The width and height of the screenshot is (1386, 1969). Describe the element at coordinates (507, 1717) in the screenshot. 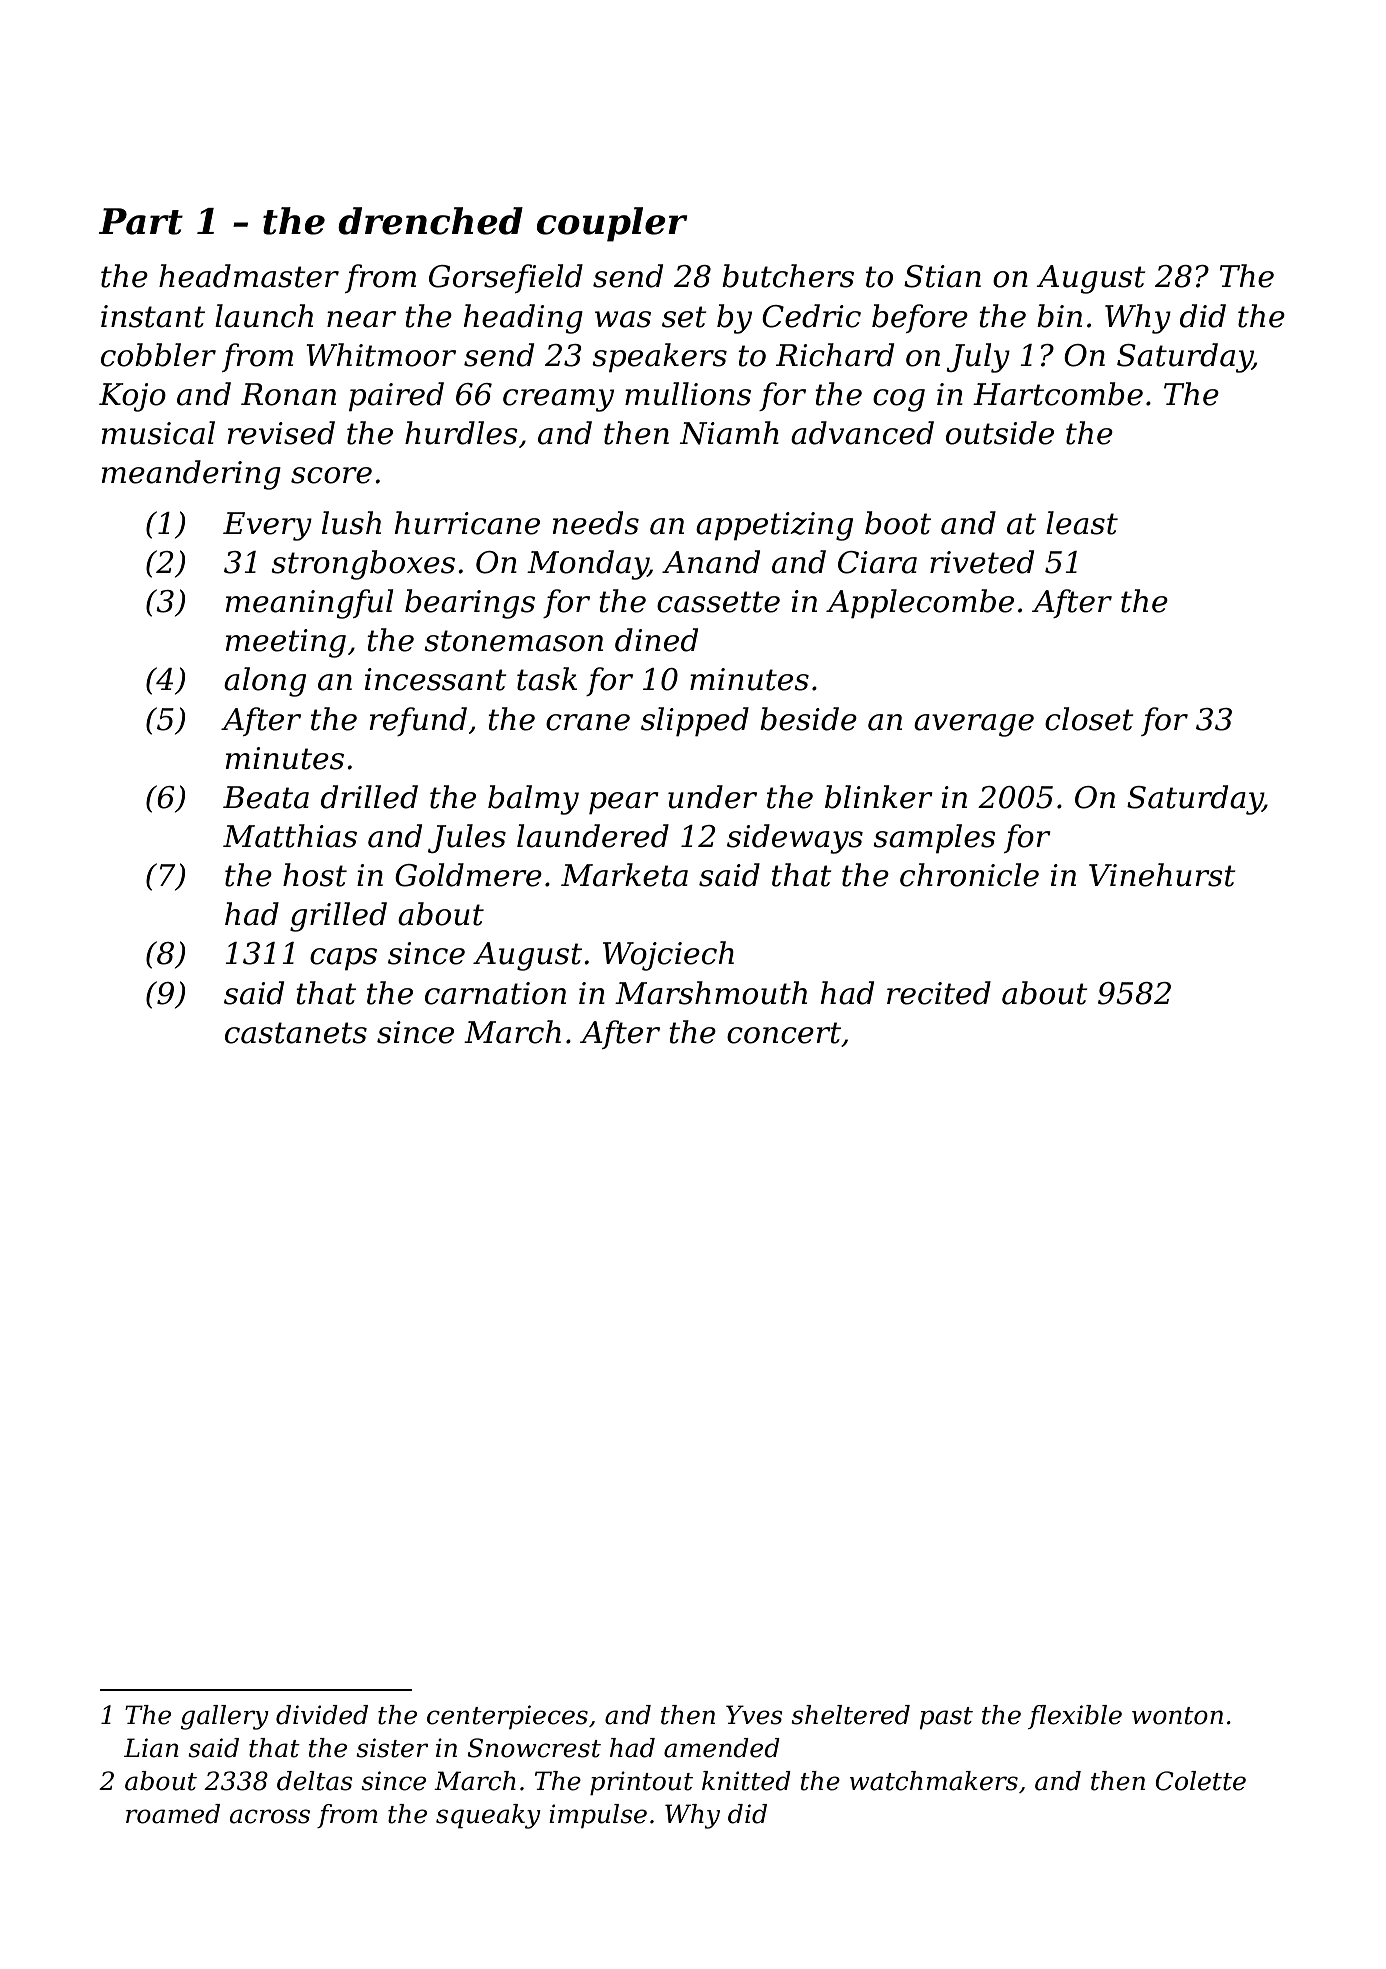

I see `centerpieces` at that location.
